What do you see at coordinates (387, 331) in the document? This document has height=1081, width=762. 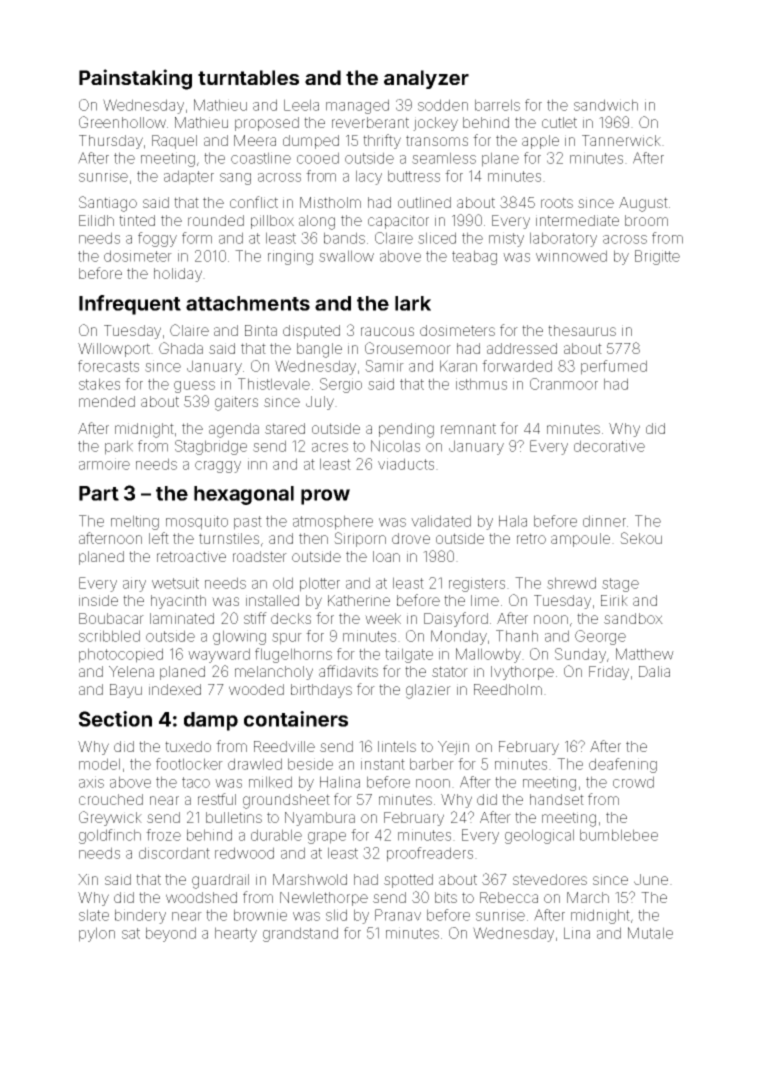 I see `raucous` at bounding box center [387, 331].
